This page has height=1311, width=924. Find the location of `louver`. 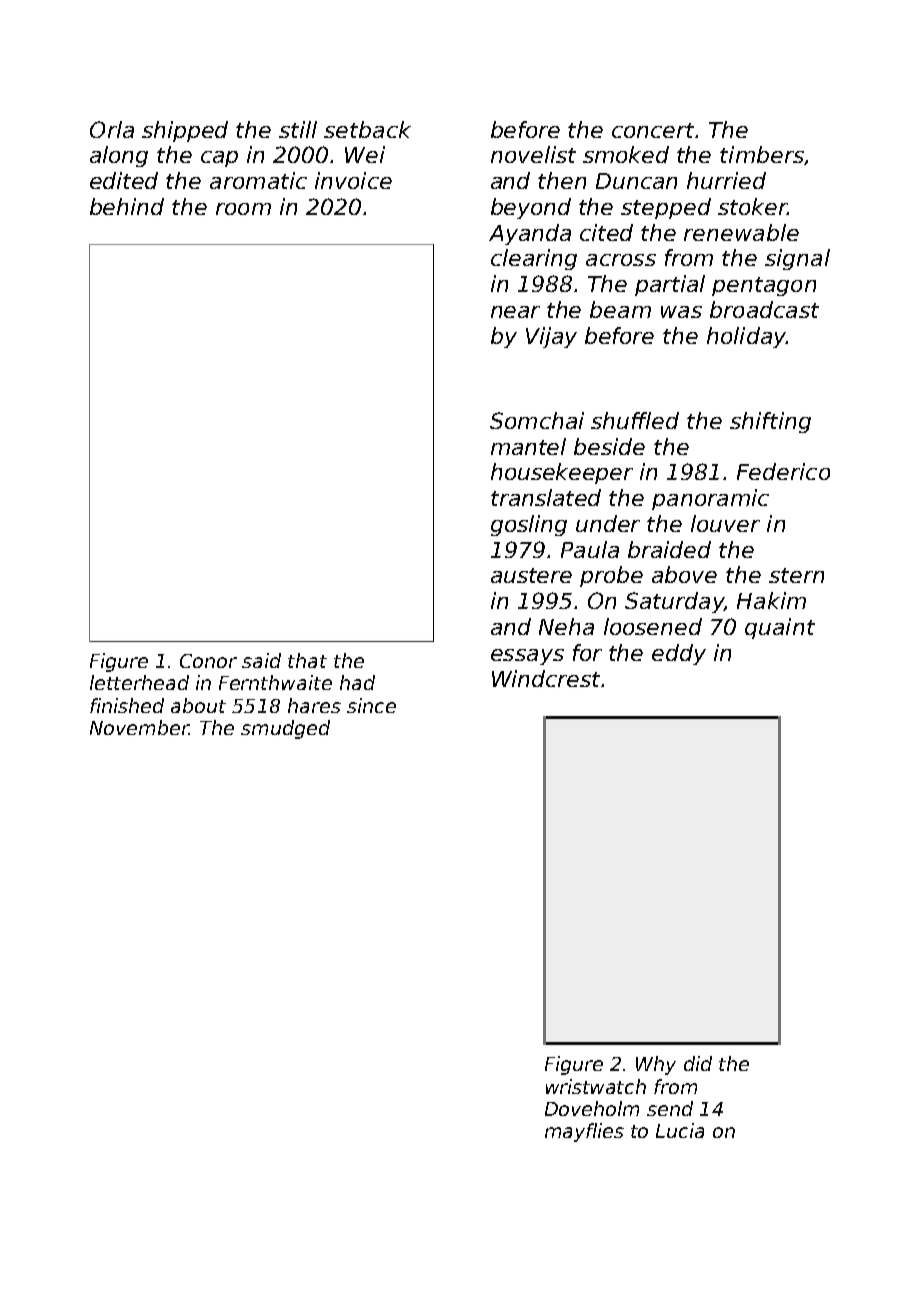

louver is located at coordinates (725, 523).
